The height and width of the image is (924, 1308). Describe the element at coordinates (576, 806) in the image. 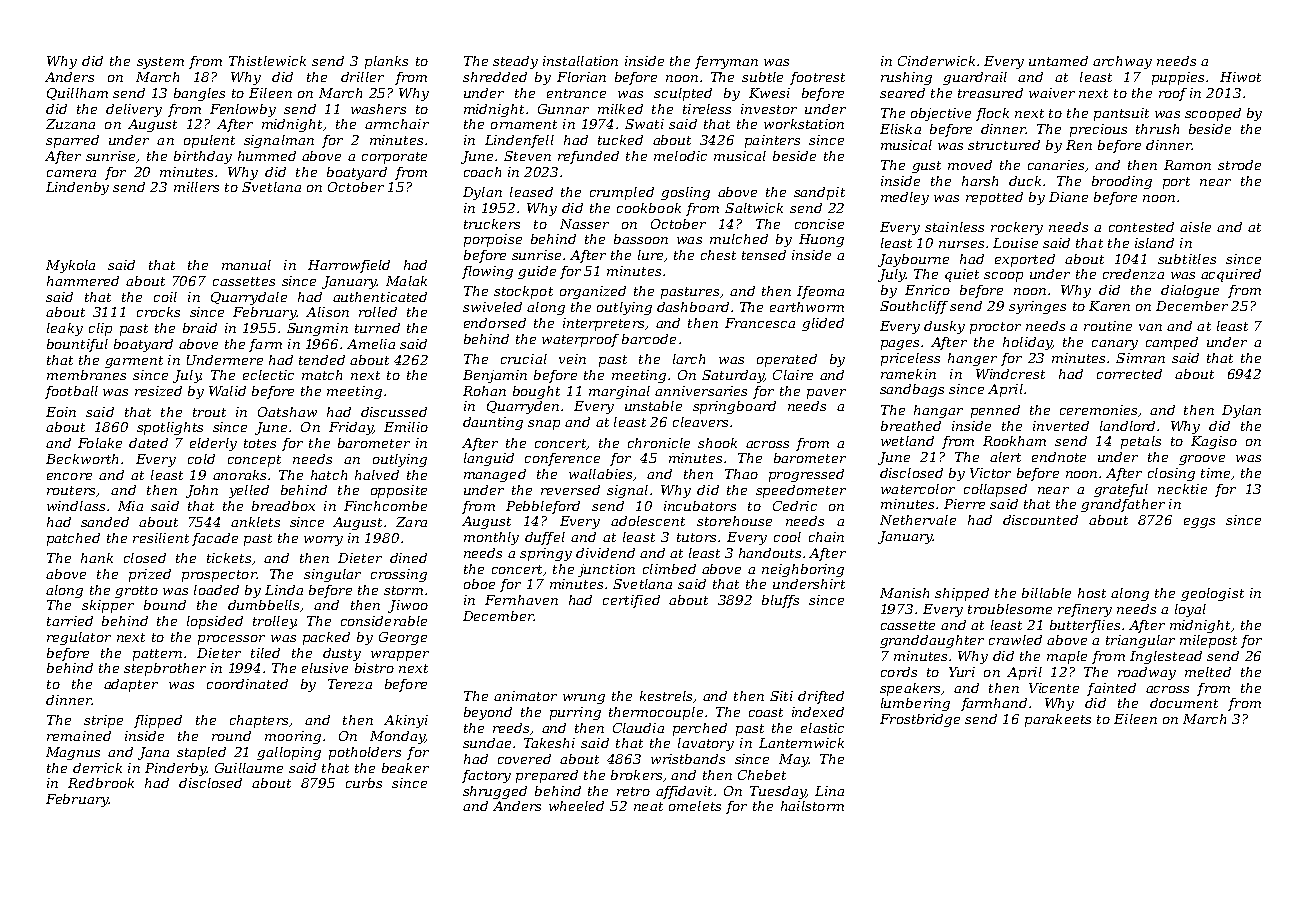

I see `wheeled` at that location.
